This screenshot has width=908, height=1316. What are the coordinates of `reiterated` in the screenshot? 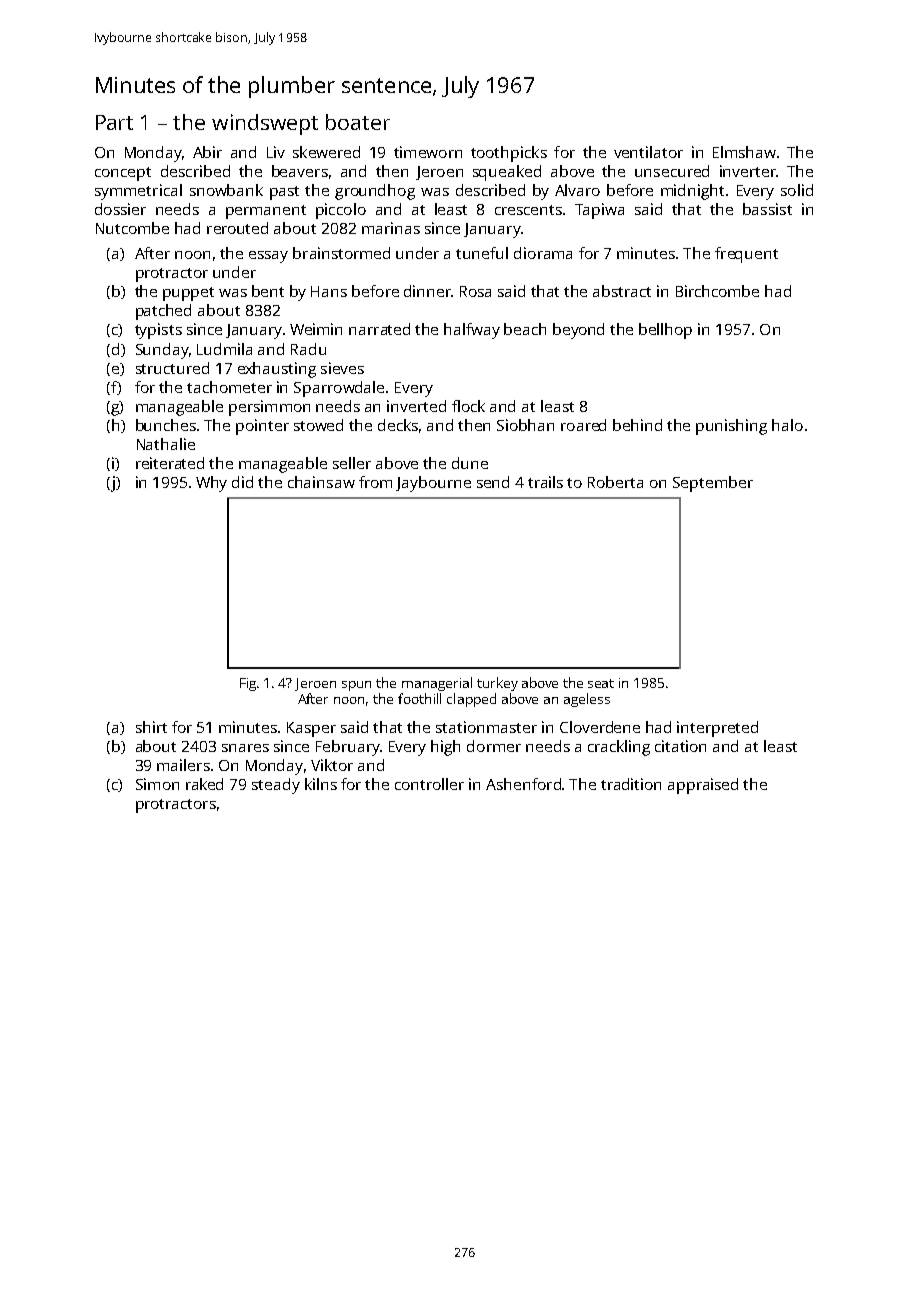 It's located at (170, 463).
